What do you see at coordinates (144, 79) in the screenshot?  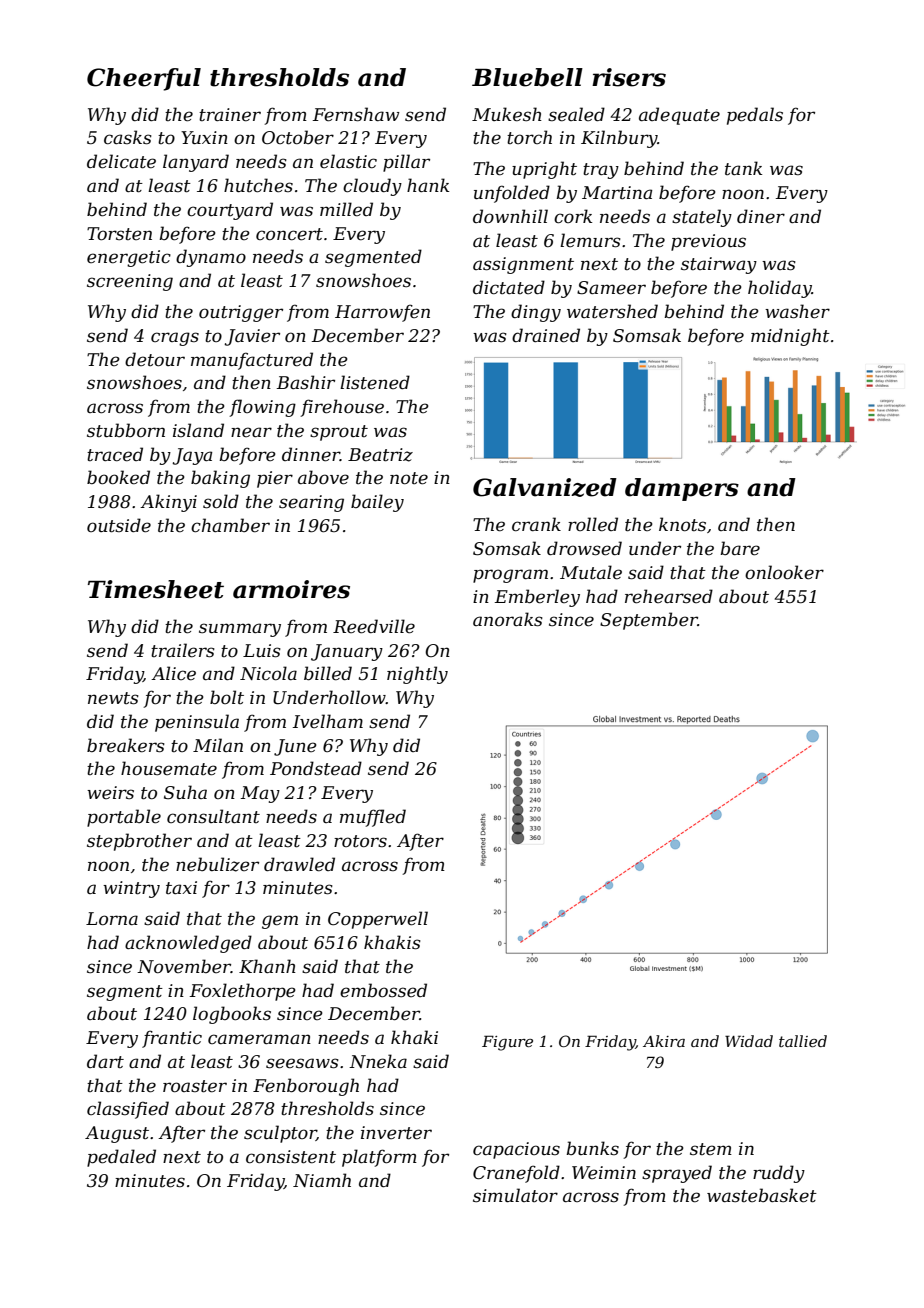 I see `Cheerful` at bounding box center [144, 79].
